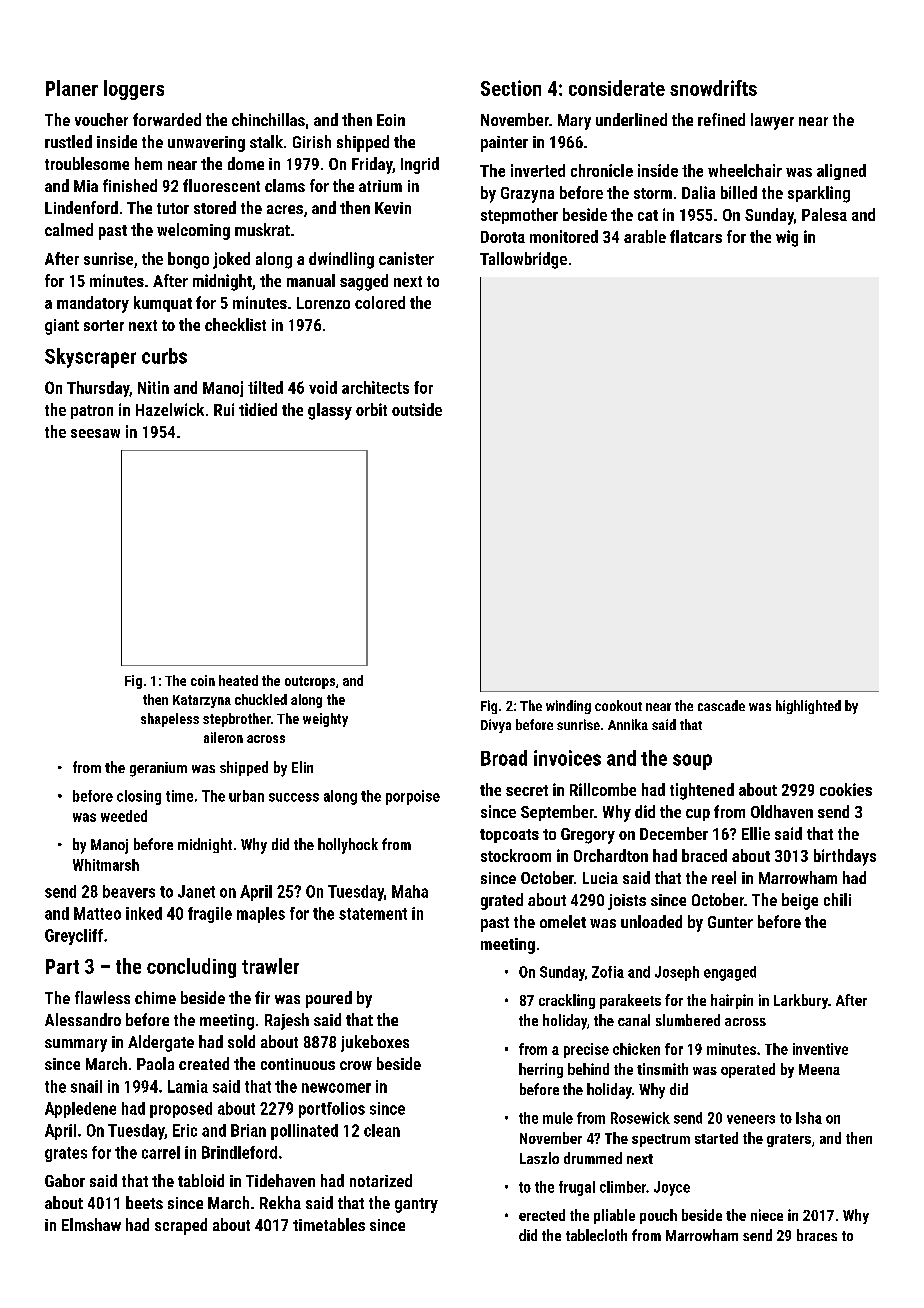 This screenshot has height=1308, width=924. Describe the element at coordinates (809, 1118) in the screenshot. I see `Isha` at that location.
